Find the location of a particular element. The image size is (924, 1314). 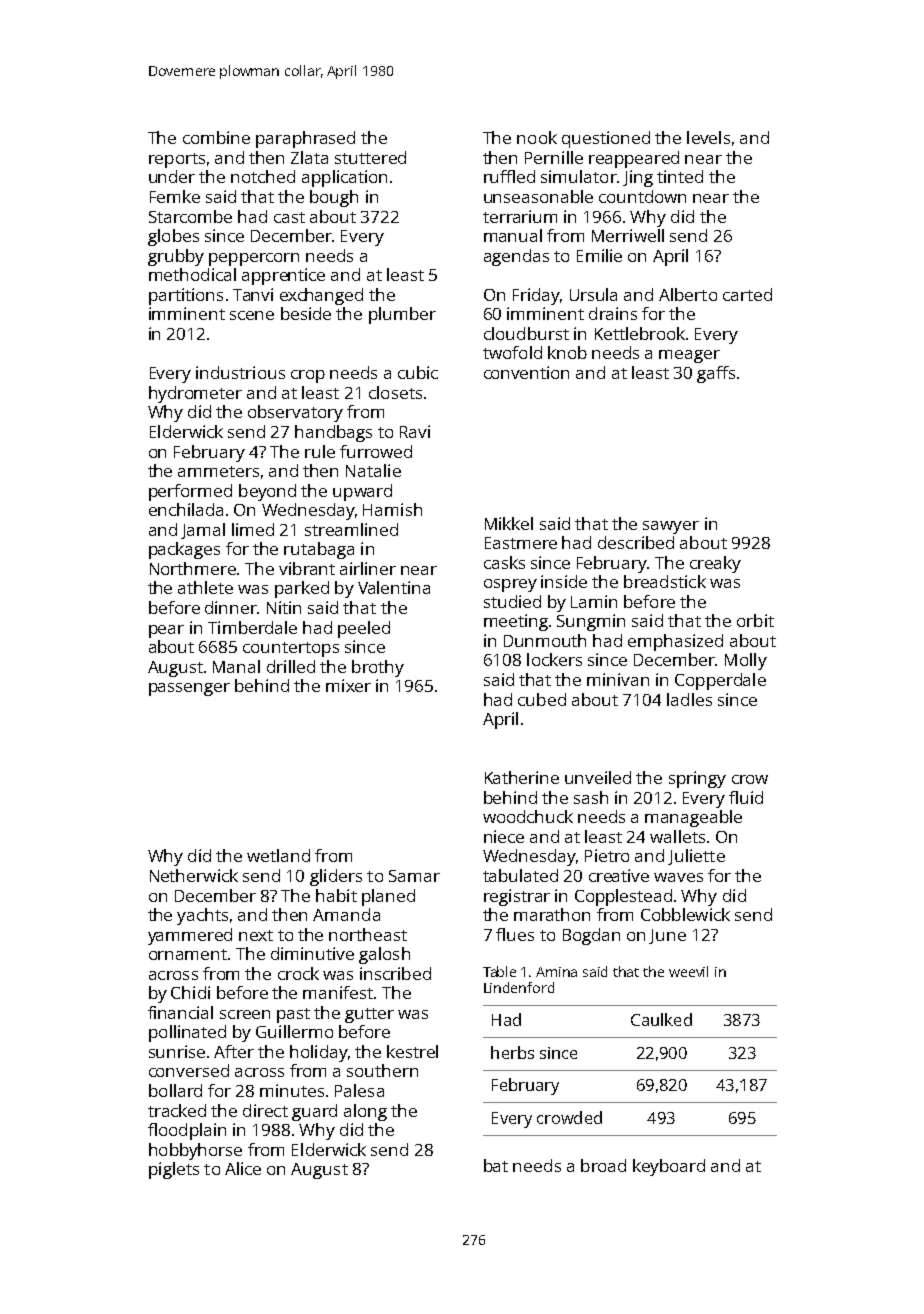

meeting is located at coordinates (516, 622).
